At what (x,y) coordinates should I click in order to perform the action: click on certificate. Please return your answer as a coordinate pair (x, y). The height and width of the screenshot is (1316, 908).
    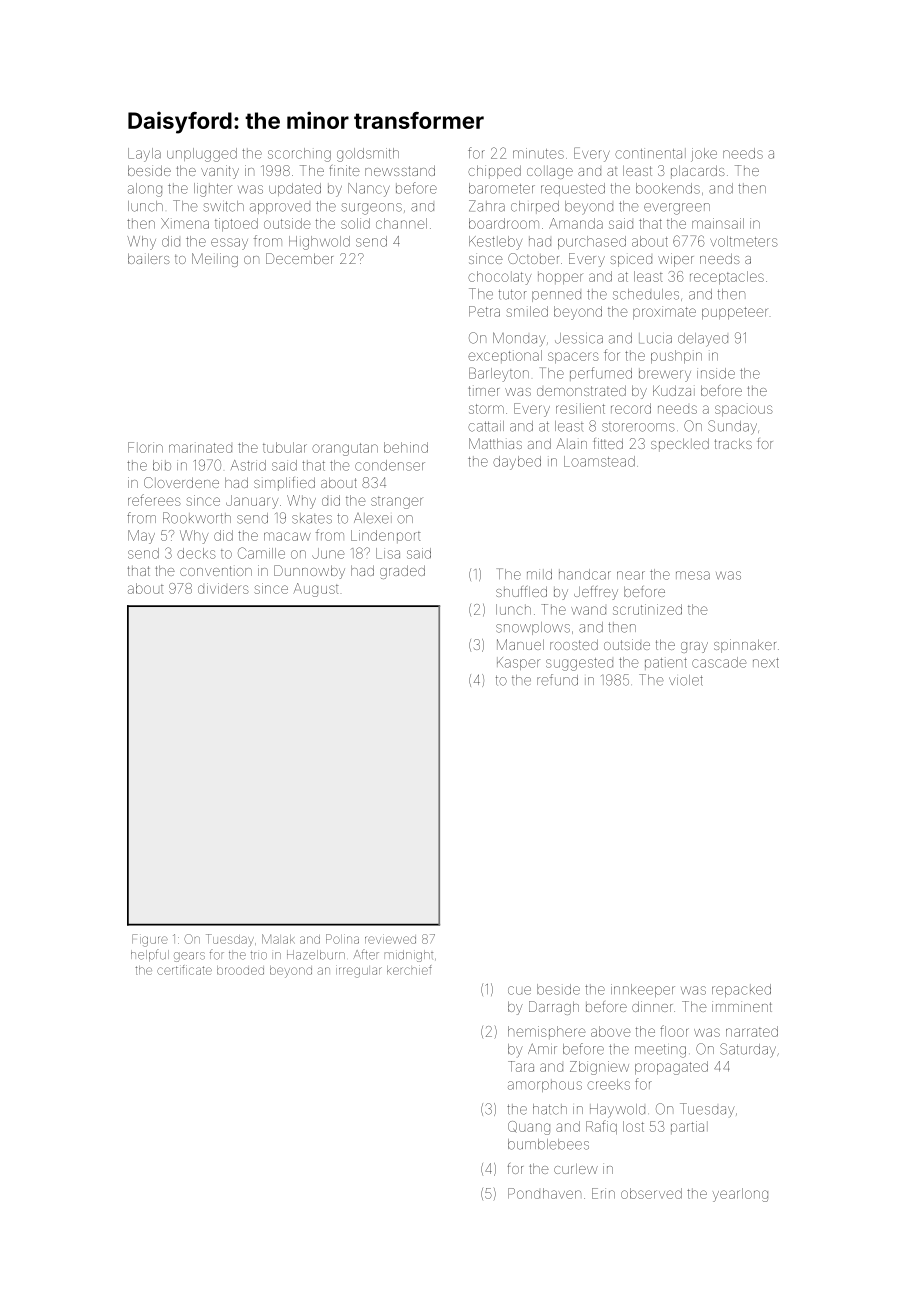
    Looking at the image, I should click on (184, 970).
